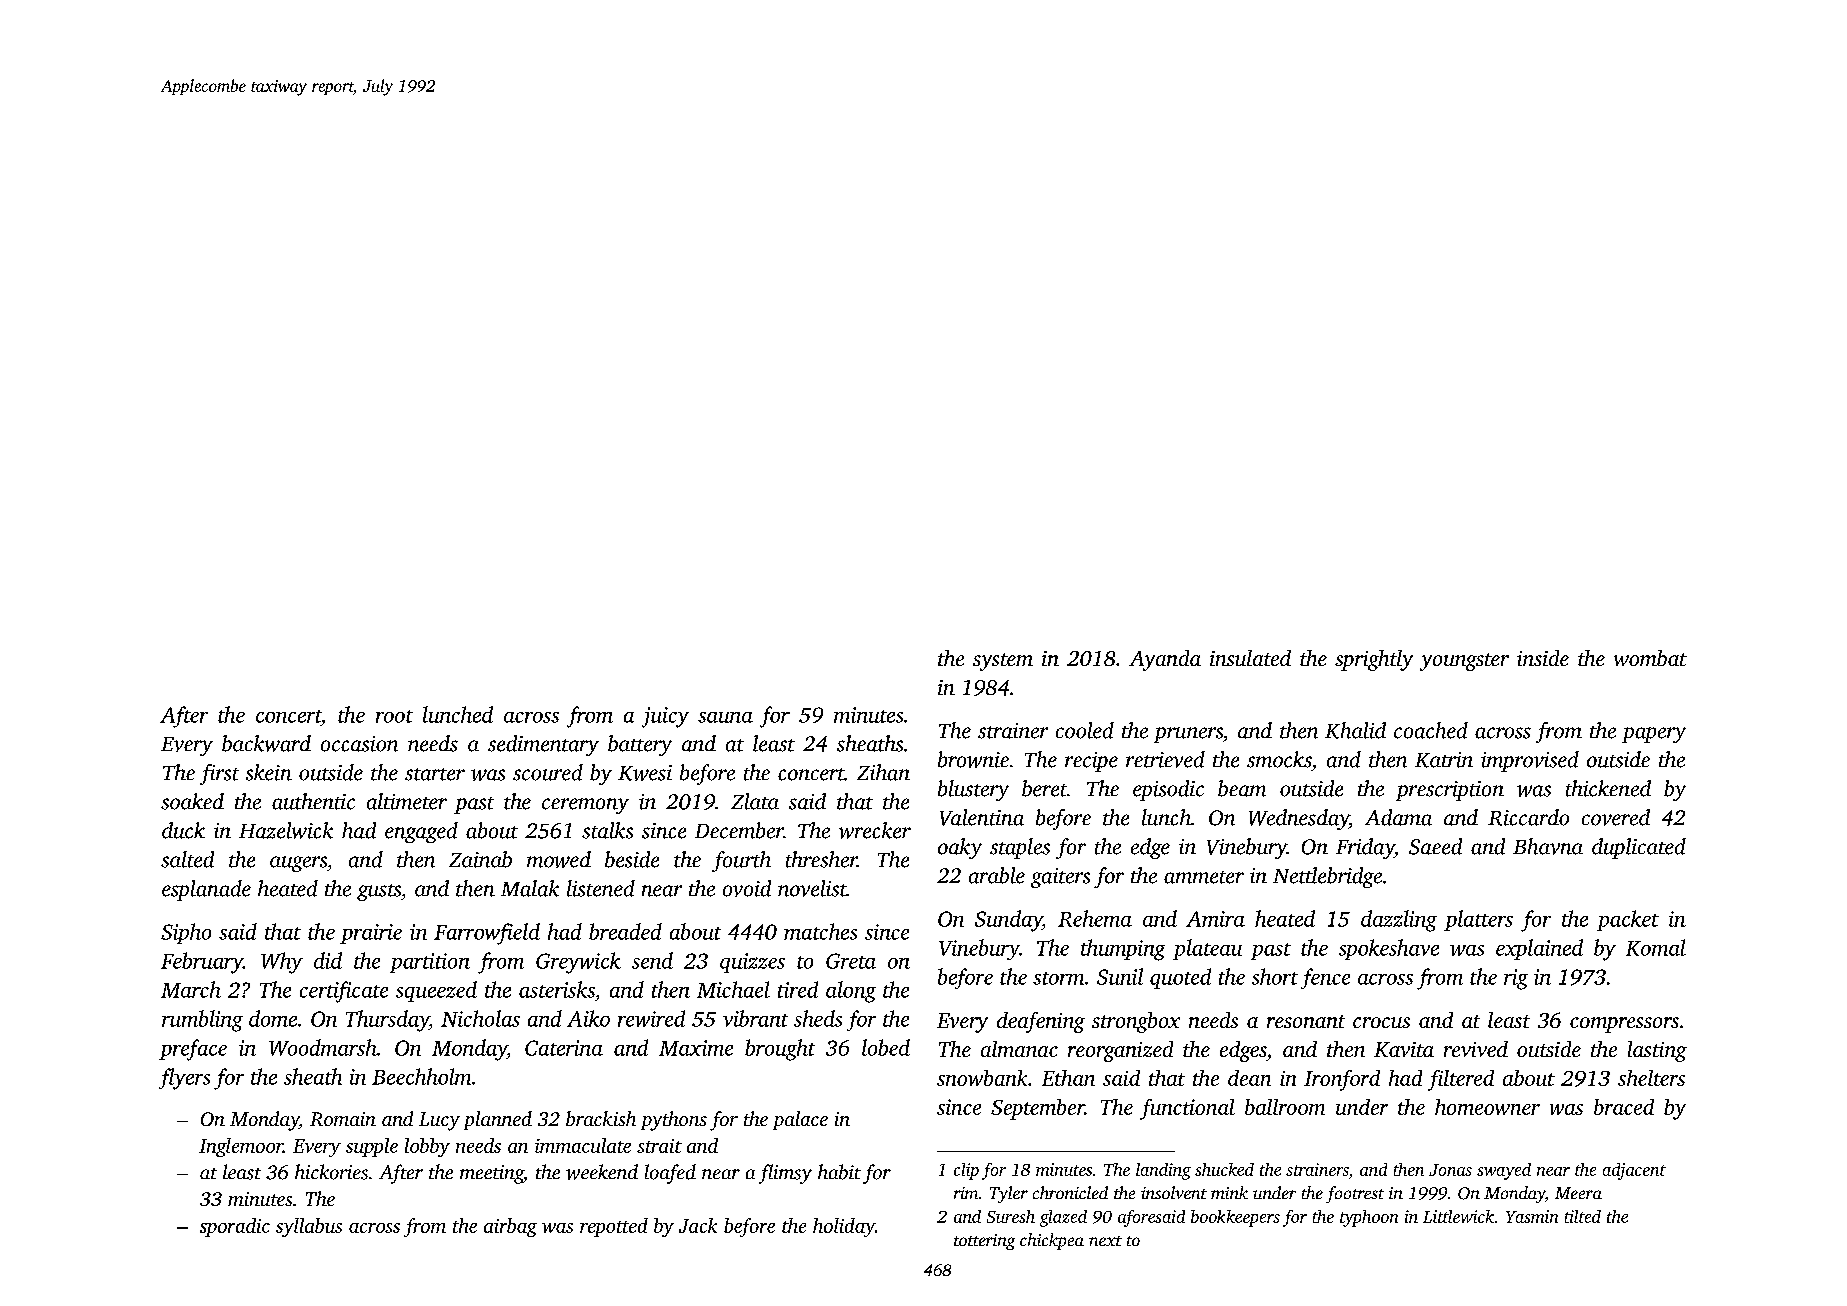  What do you see at coordinates (1628, 920) in the screenshot?
I see `packet` at bounding box center [1628, 920].
